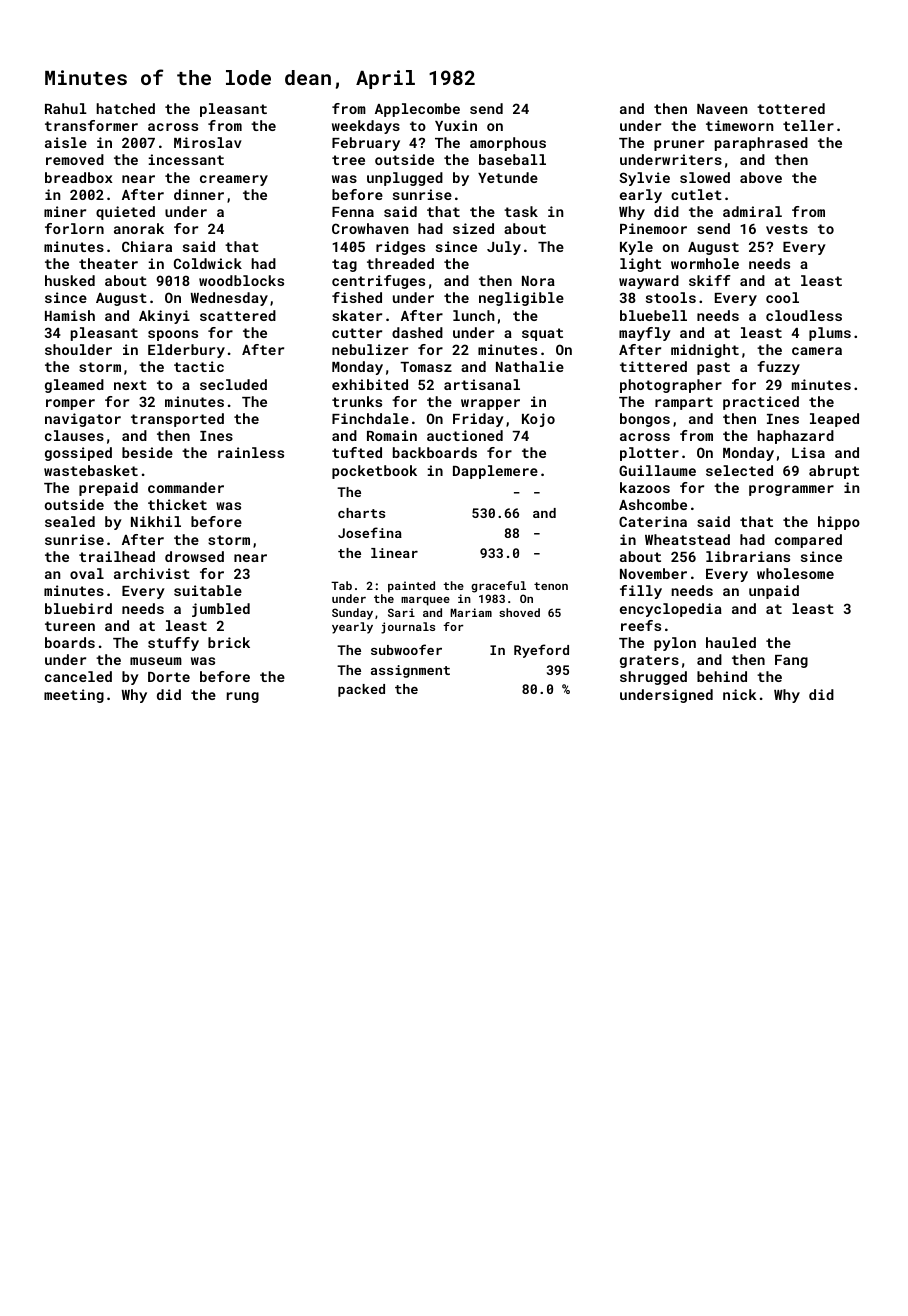 This document has height=1316, width=908. What do you see at coordinates (208, 263) in the document?
I see `Coldwick` at bounding box center [208, 263].
